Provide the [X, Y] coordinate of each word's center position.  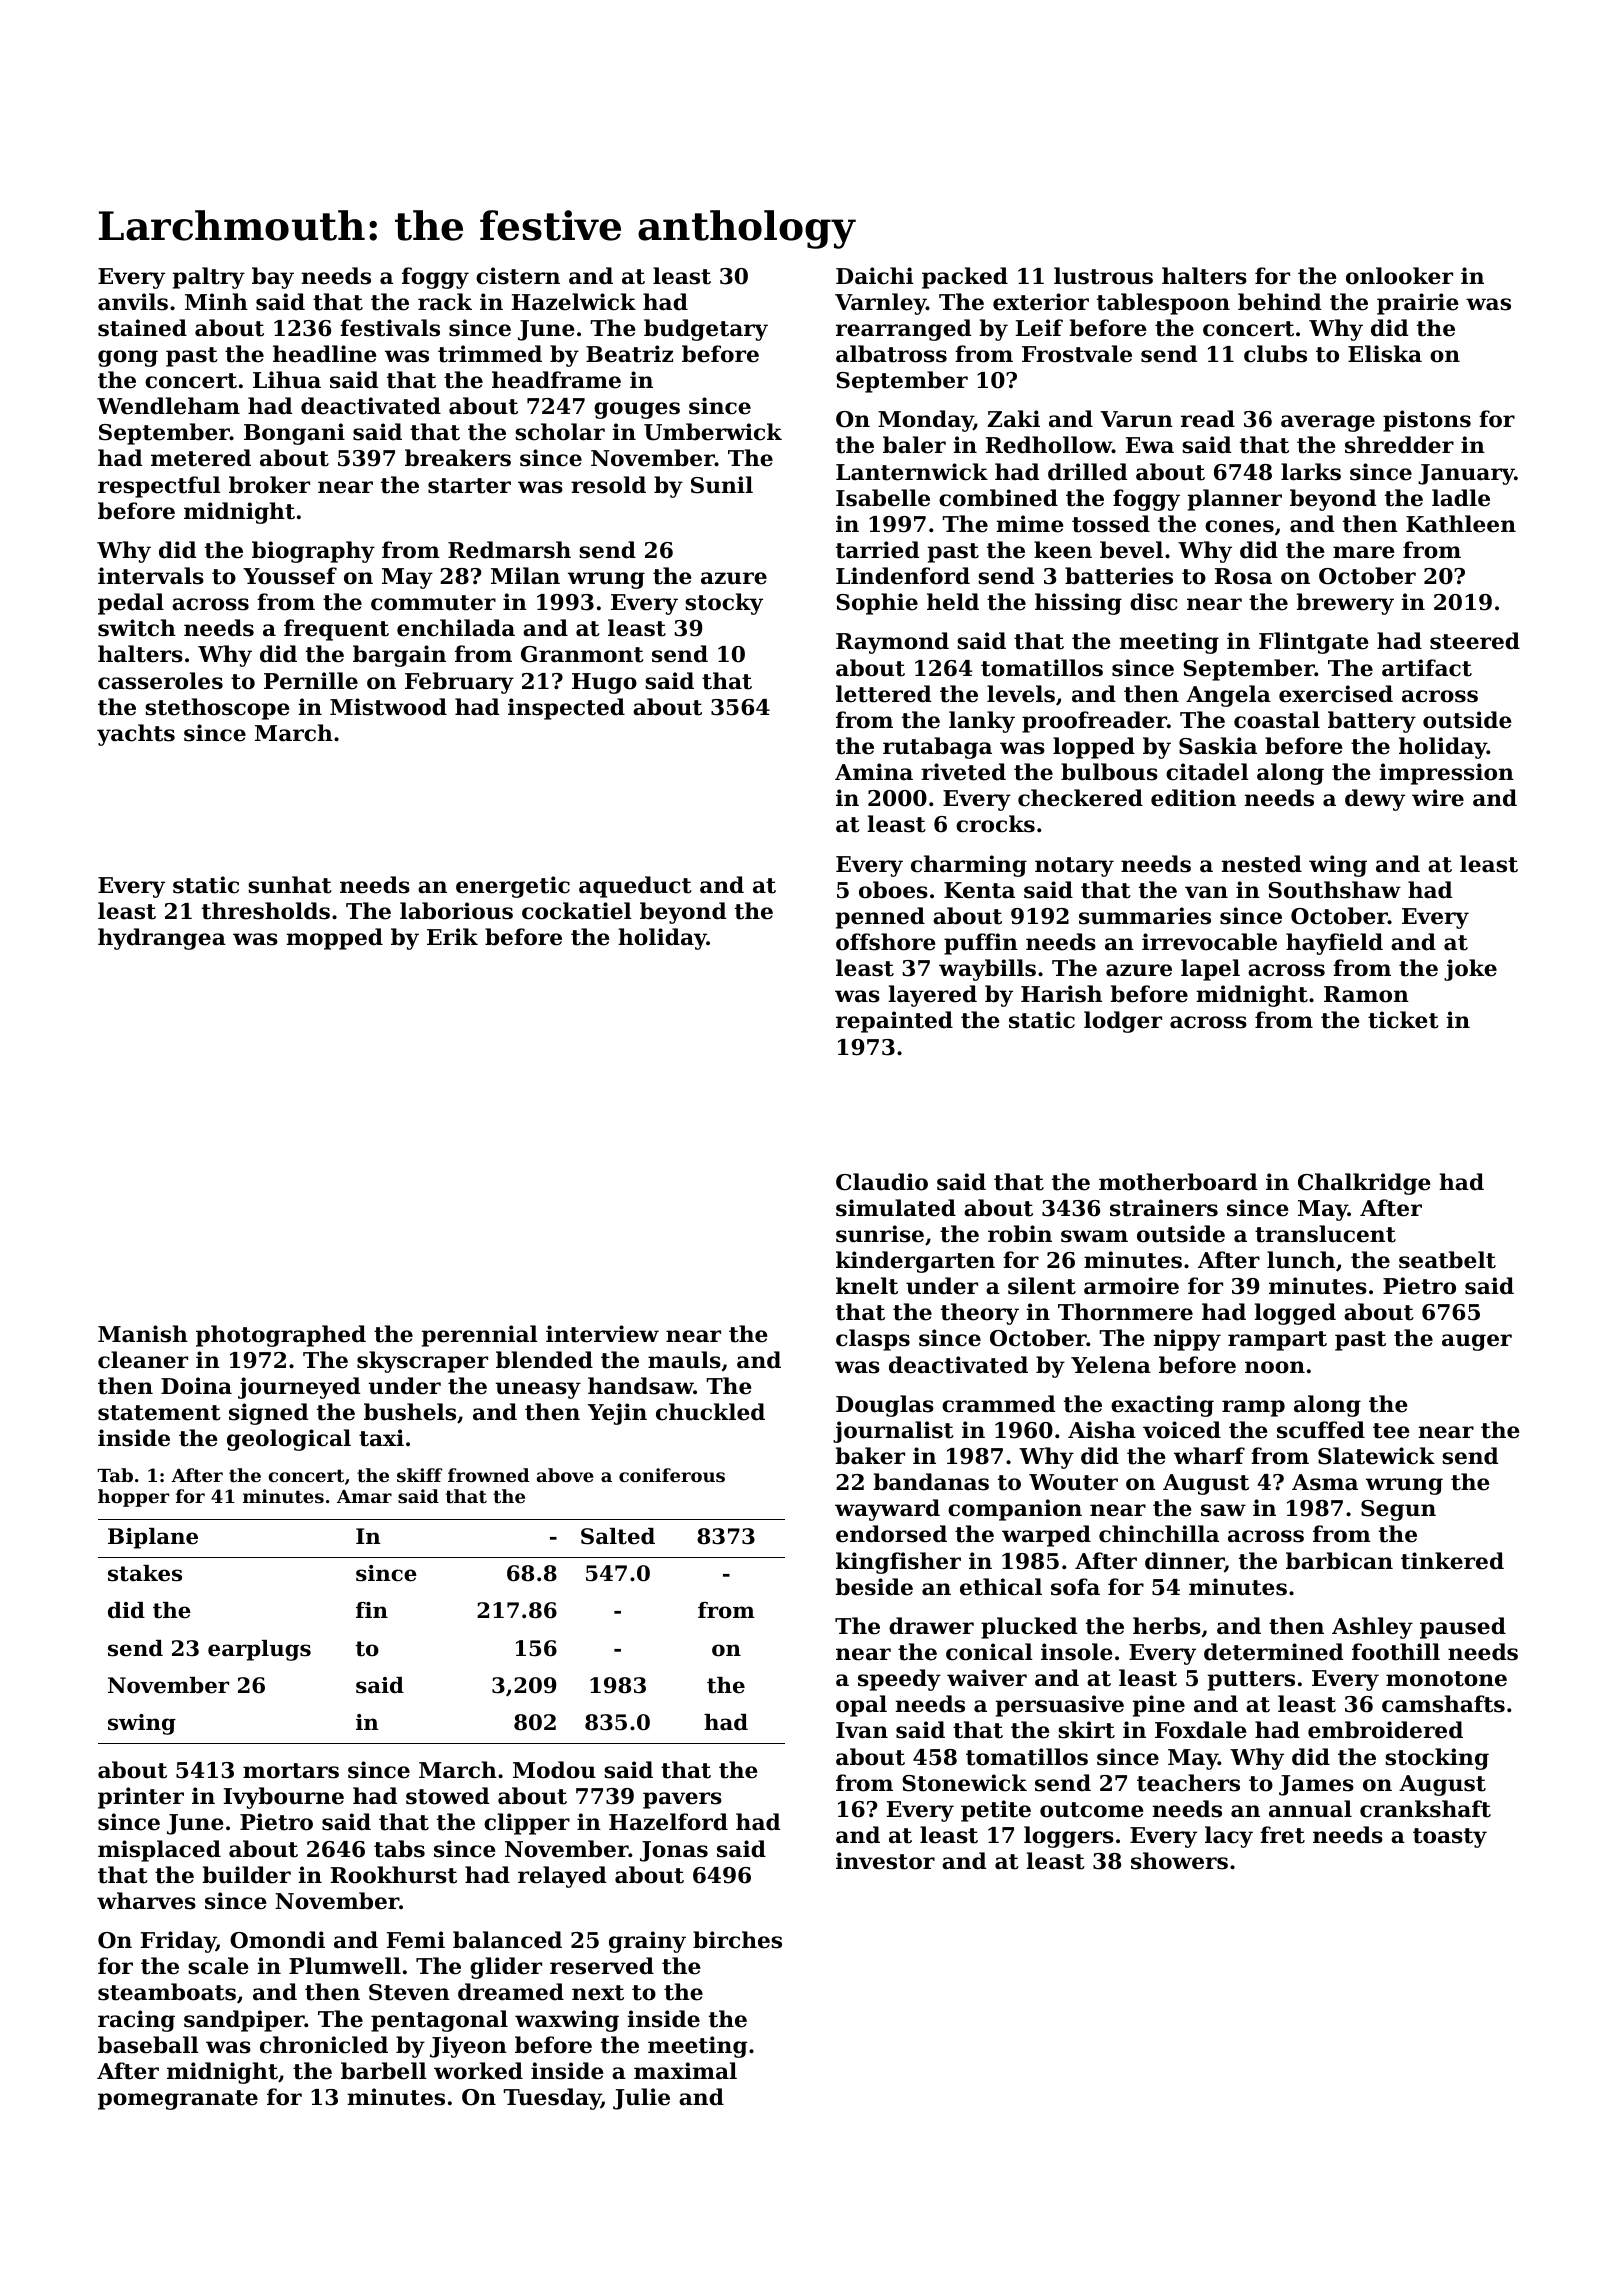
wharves [146, 1901]
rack [445, 302]
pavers [682, 1800]
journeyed [299, 1388]
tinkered [1452, 1561]
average [1328, 423]
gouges [637, 410]
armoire [1131, 1286]
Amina [874, 772]
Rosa [1243, 576]
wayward [887, 1510]
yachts [136, 735]
